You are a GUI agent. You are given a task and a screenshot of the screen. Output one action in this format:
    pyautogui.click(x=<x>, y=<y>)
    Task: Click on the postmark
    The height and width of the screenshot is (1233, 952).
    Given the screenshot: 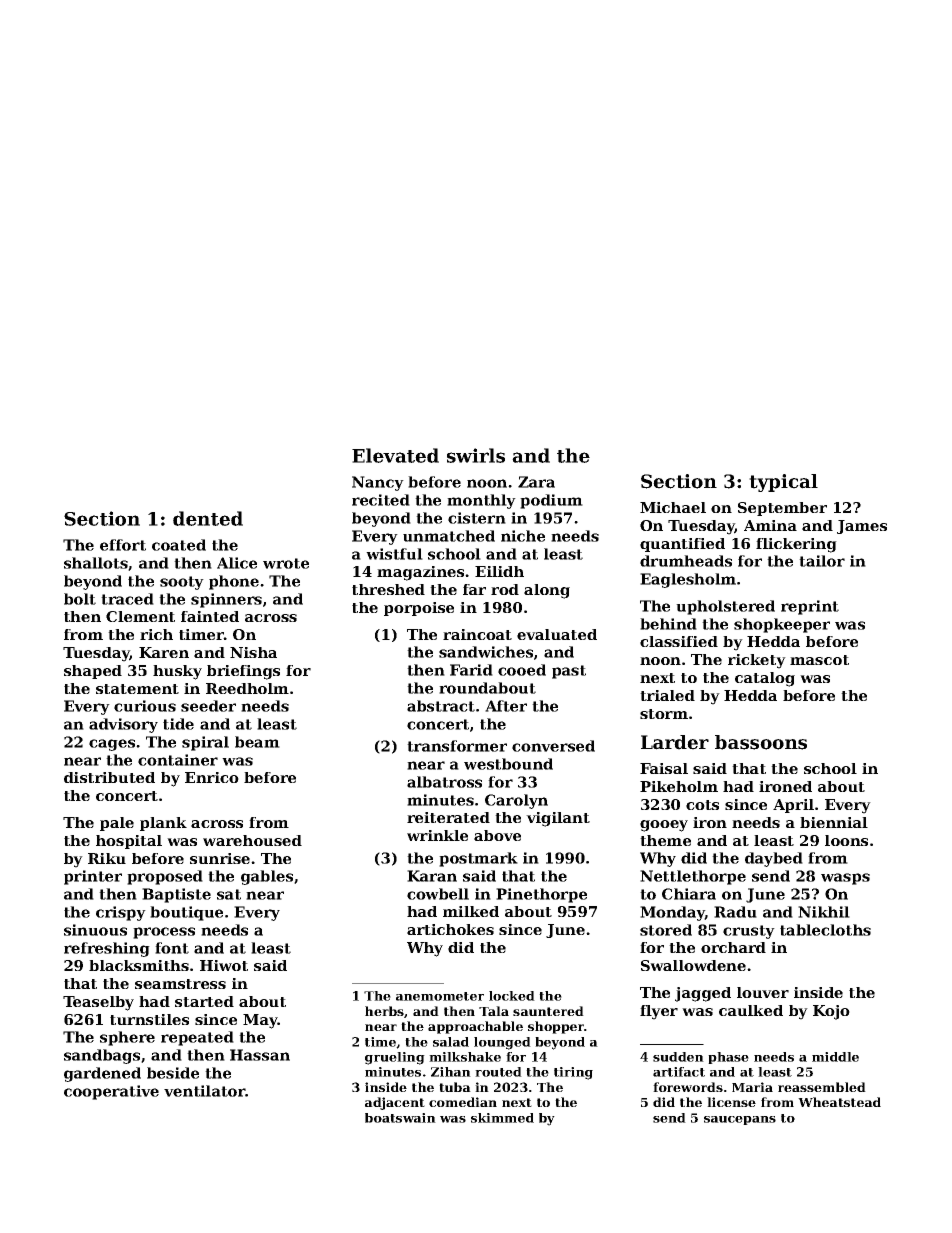 What is the action you would take?
    pyautogui.click(x=478, y=859)
